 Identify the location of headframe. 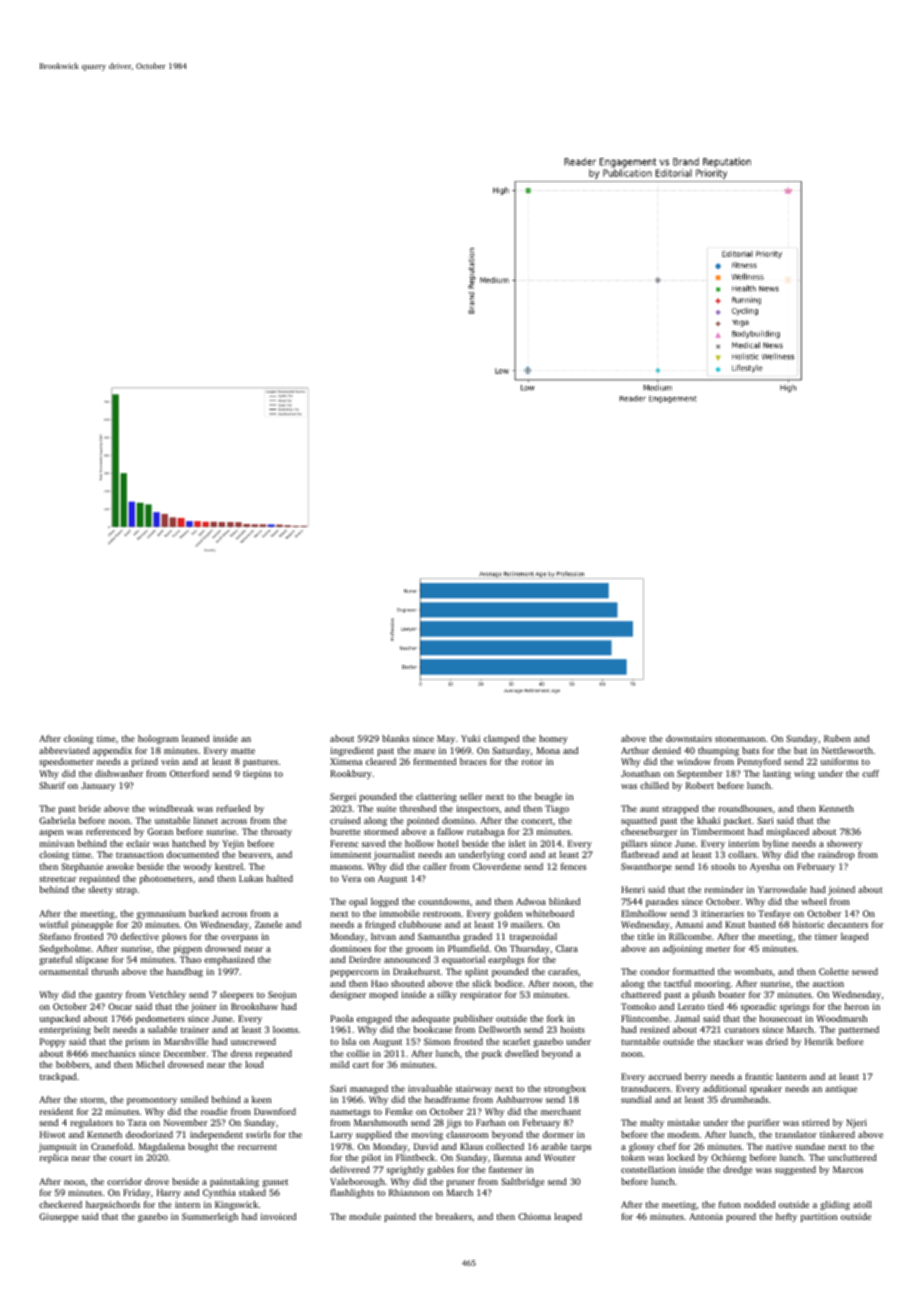
(447, 1099).
